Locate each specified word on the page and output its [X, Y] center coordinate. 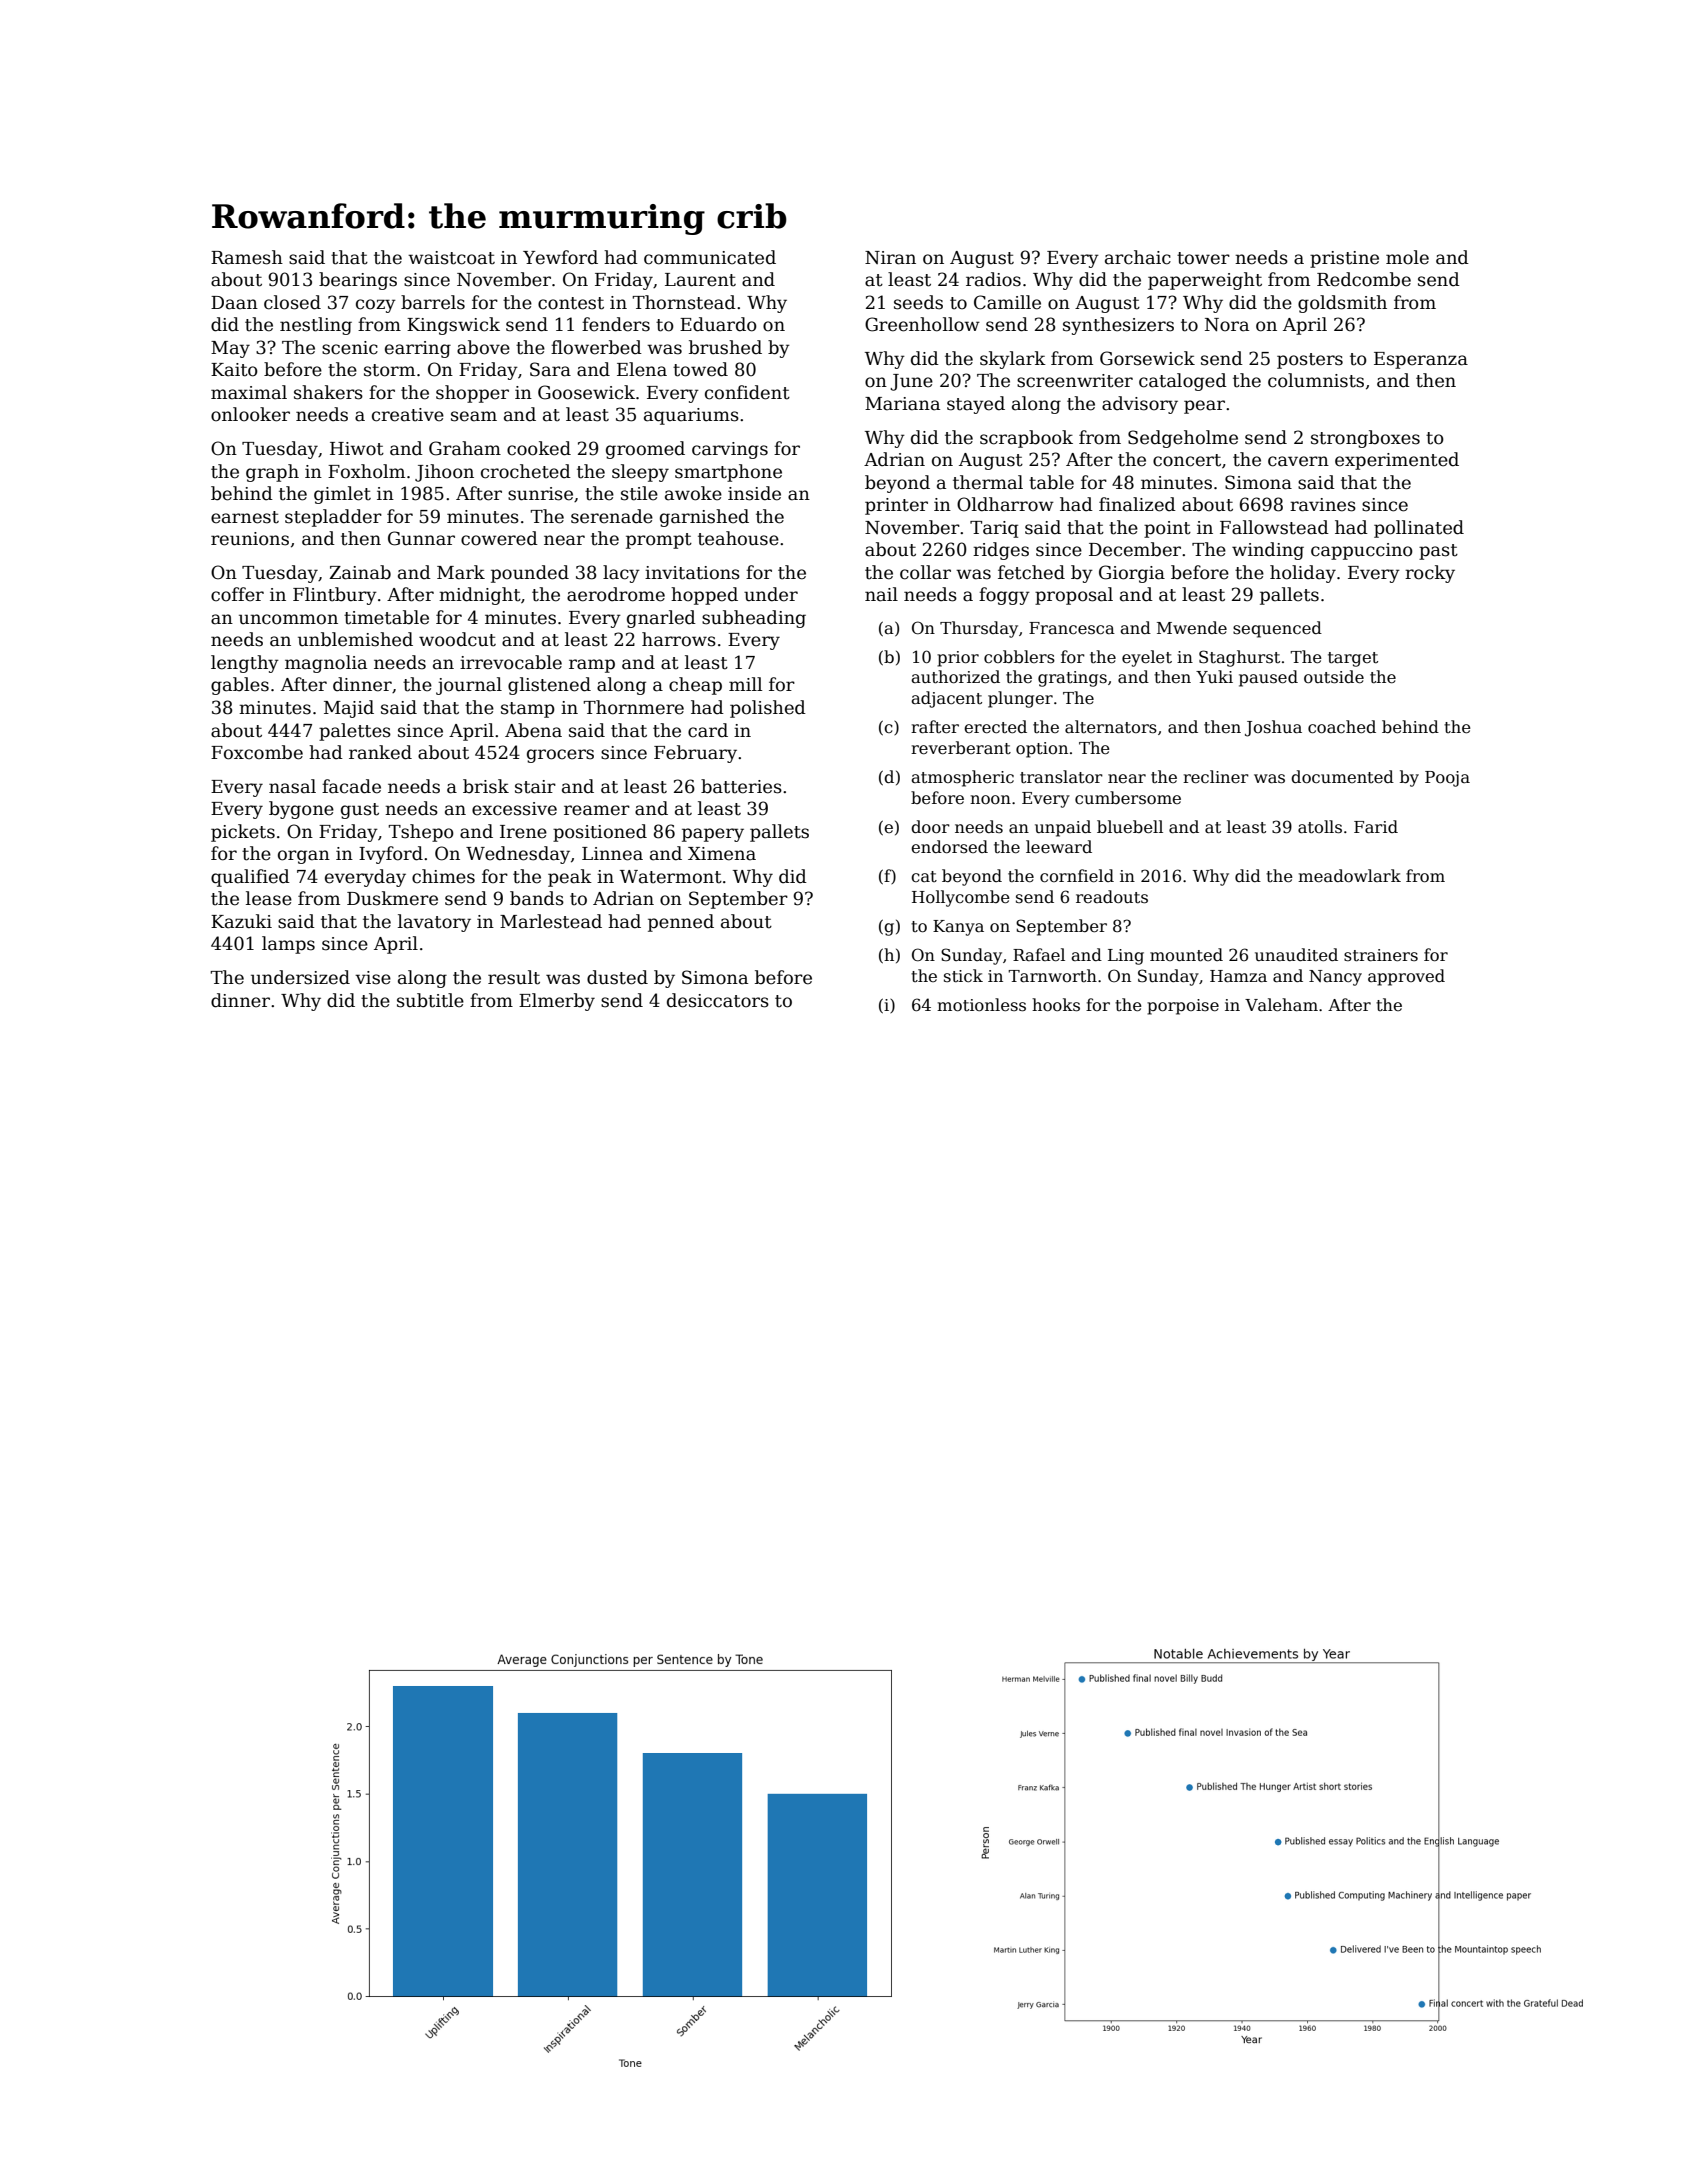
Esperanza [1421, 360]
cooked [539, 448]
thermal [988, 482]
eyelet [1147, 658]
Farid [1376, 827]
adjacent [946, 699]
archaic [1138, 257]
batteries [741, 786]
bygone [301, 810]
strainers [1381, 955]
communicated [710, 257]
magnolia [326, 664]
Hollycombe [961, 898]
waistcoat [451, 258]
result [514, 977]
